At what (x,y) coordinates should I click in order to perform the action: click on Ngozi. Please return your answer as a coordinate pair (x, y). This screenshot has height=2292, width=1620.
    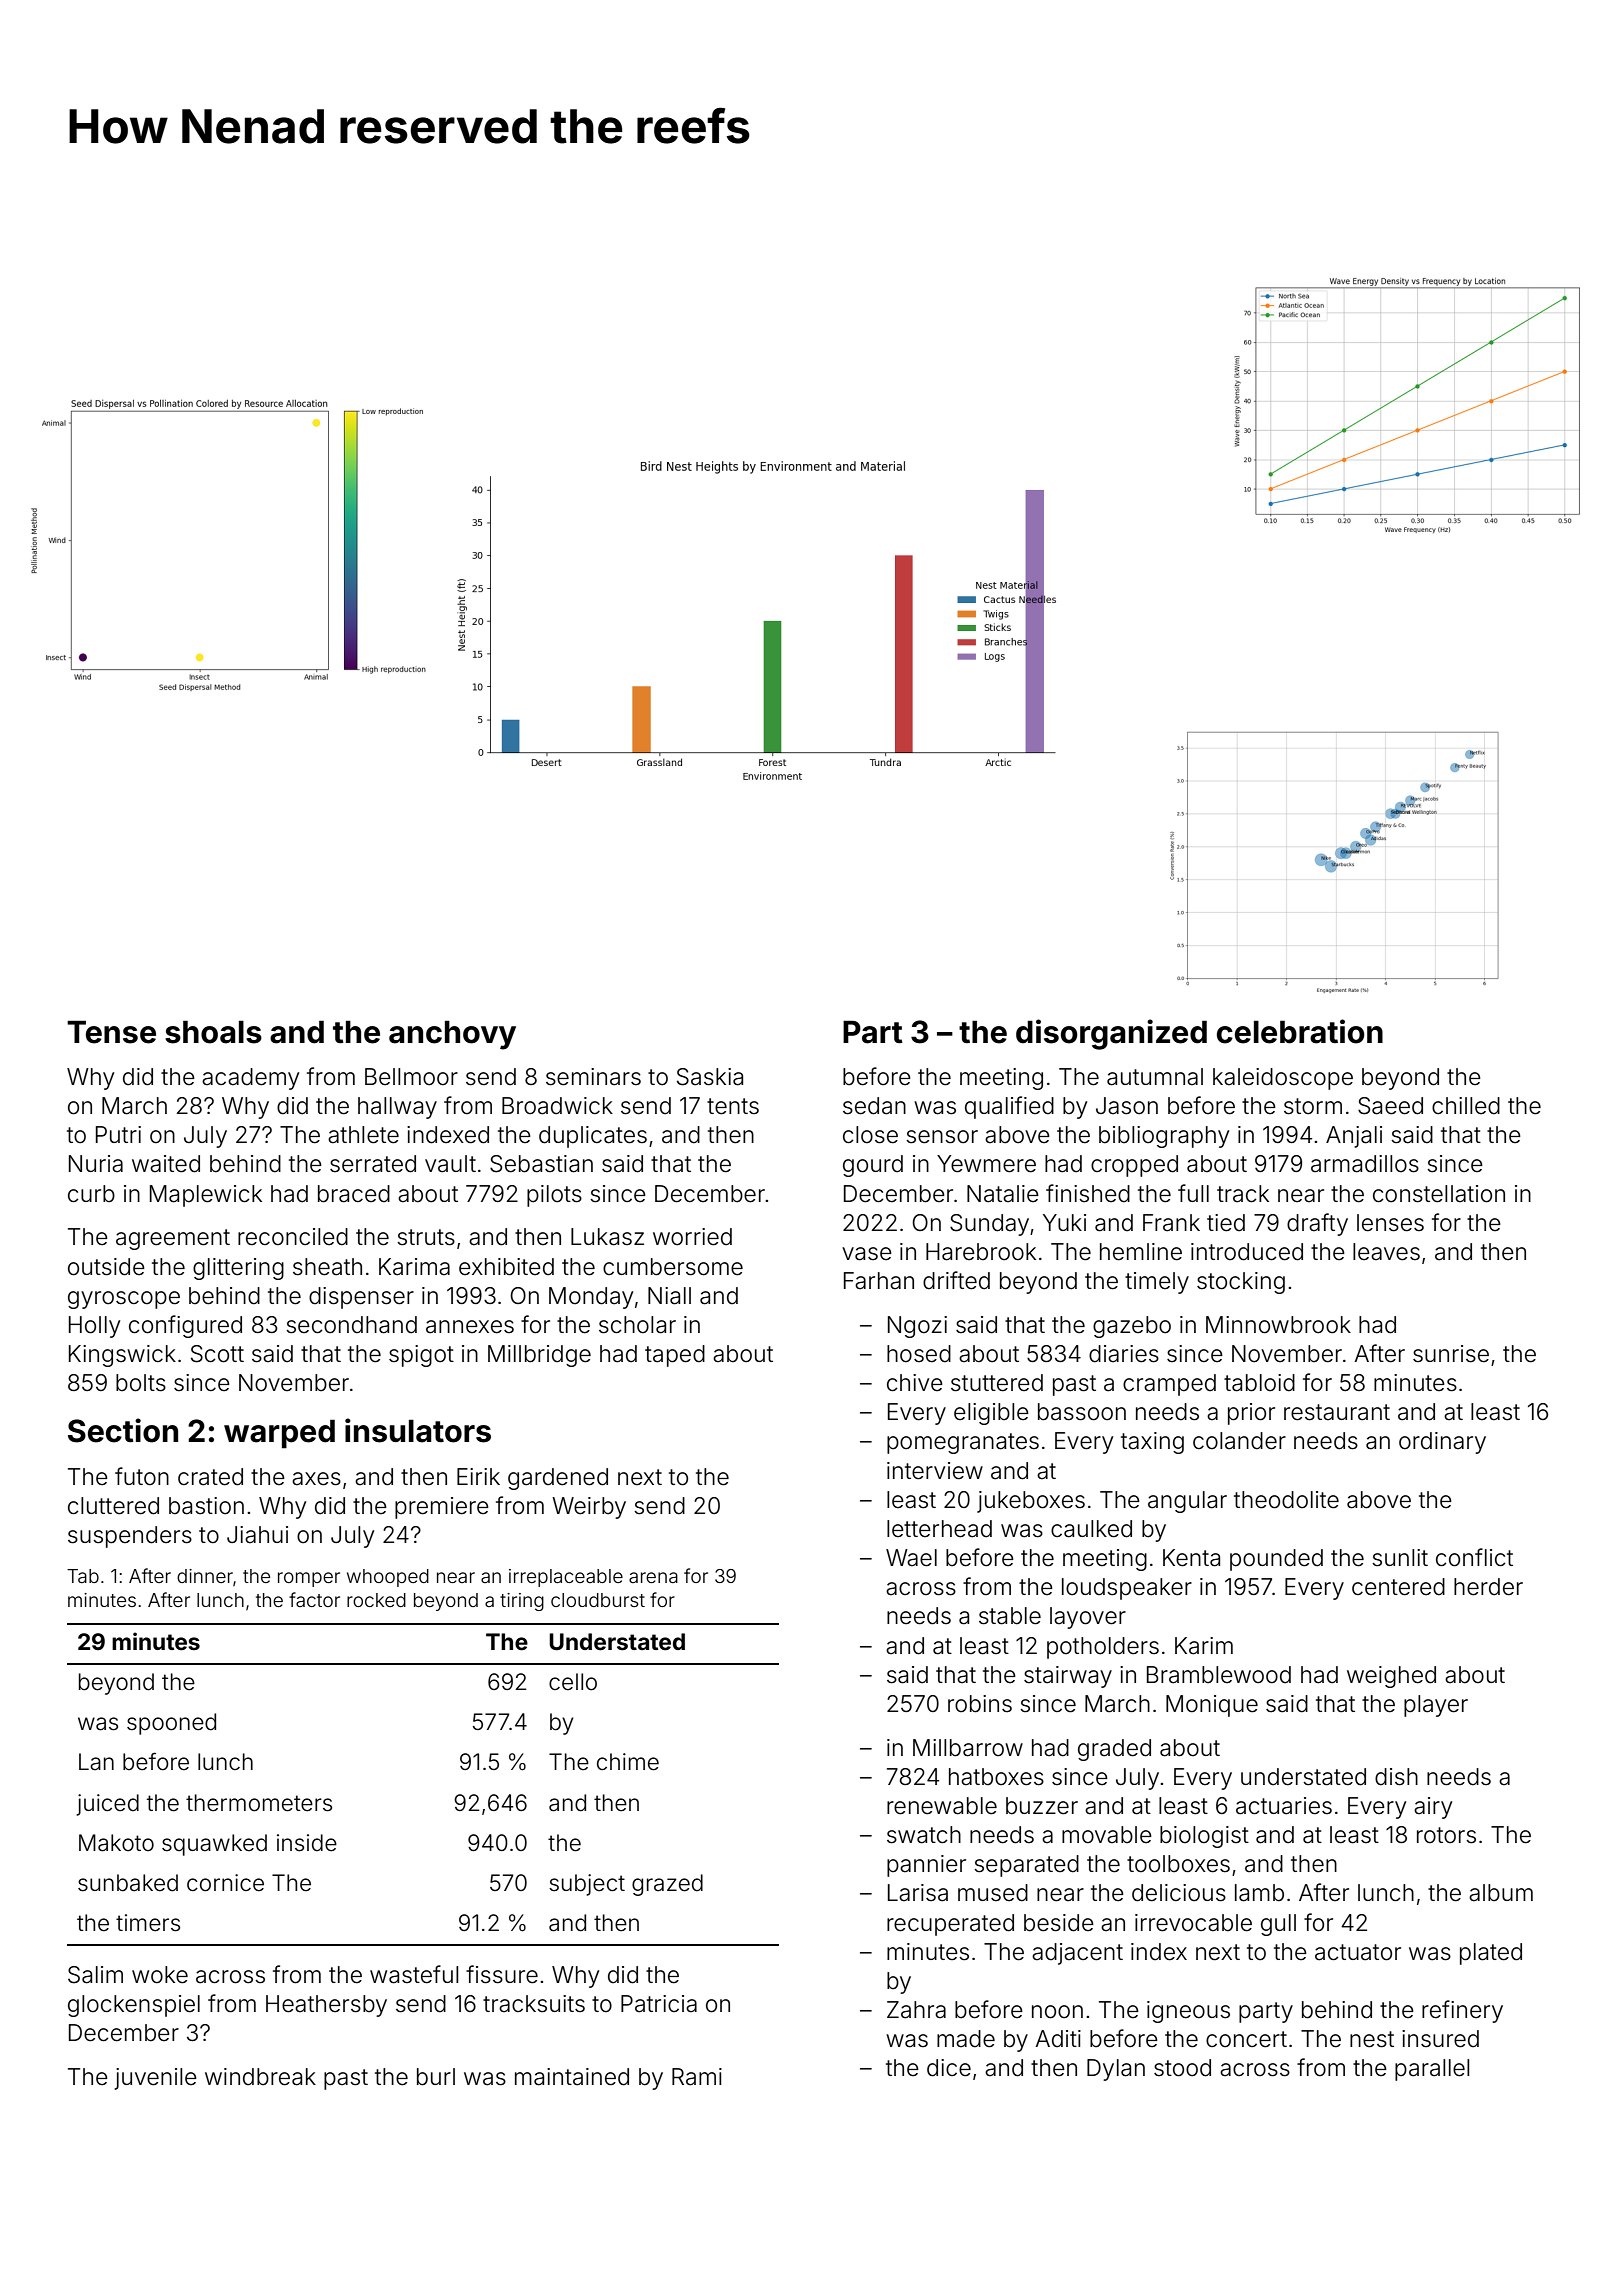
    Looking at the image, I should click on (917, 1327).
